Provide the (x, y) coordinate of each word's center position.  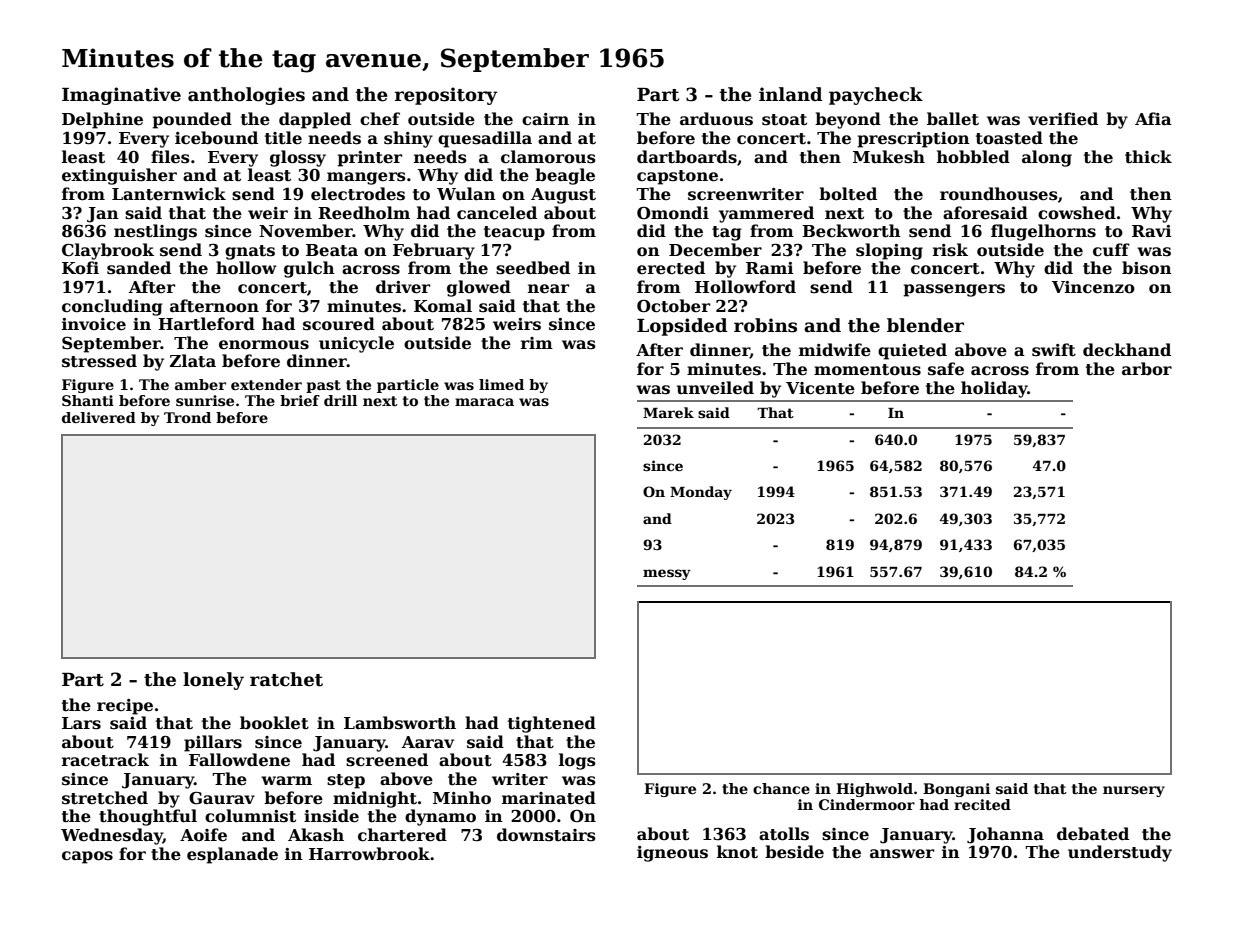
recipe (125, 707)
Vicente (820, 388)
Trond (187, 417)
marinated (549, 798)
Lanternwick (169, 194)
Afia (1153, 118)
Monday (701, 493)
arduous (716, 119)
